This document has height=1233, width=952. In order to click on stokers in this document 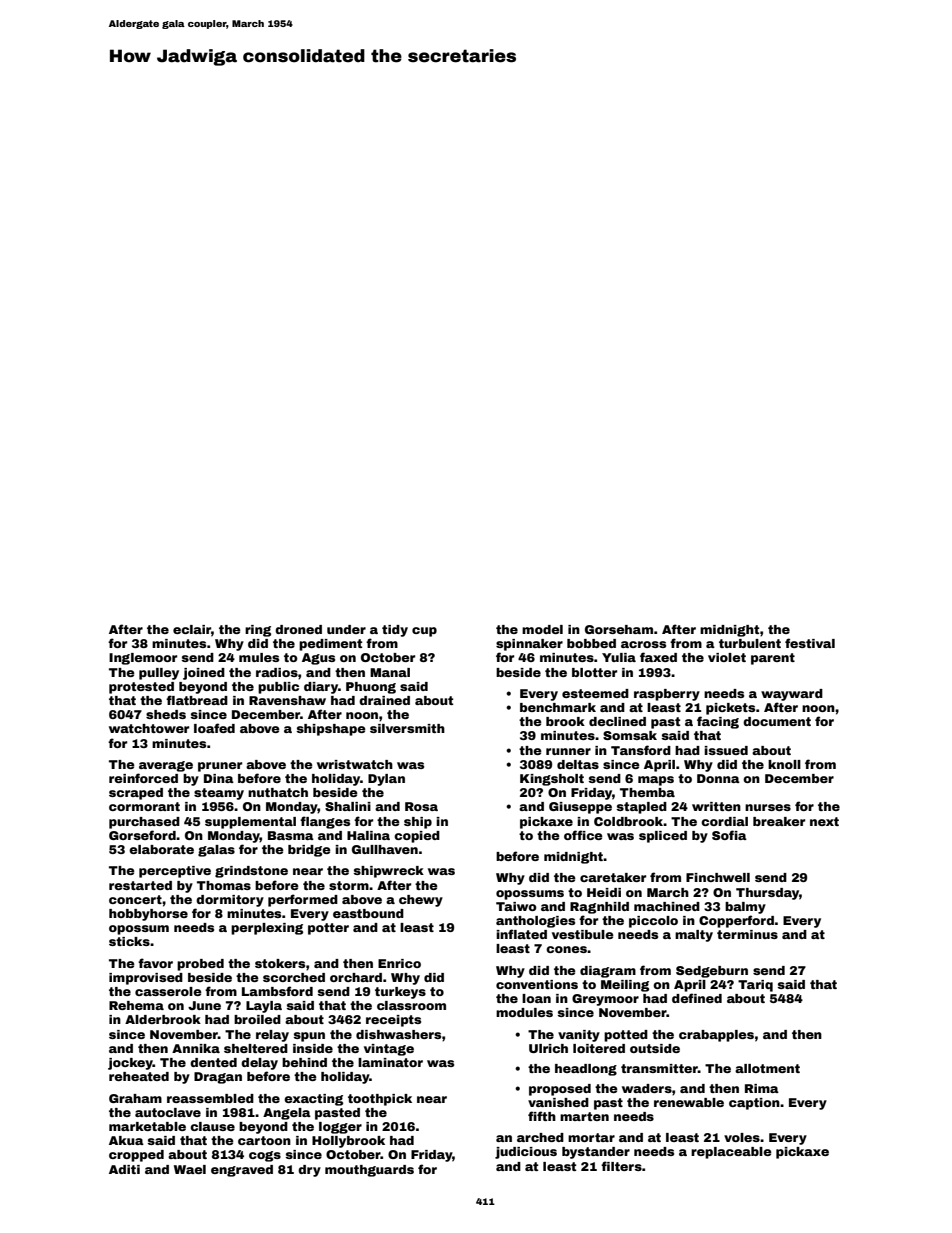, I will do `click(280, 963)`.
